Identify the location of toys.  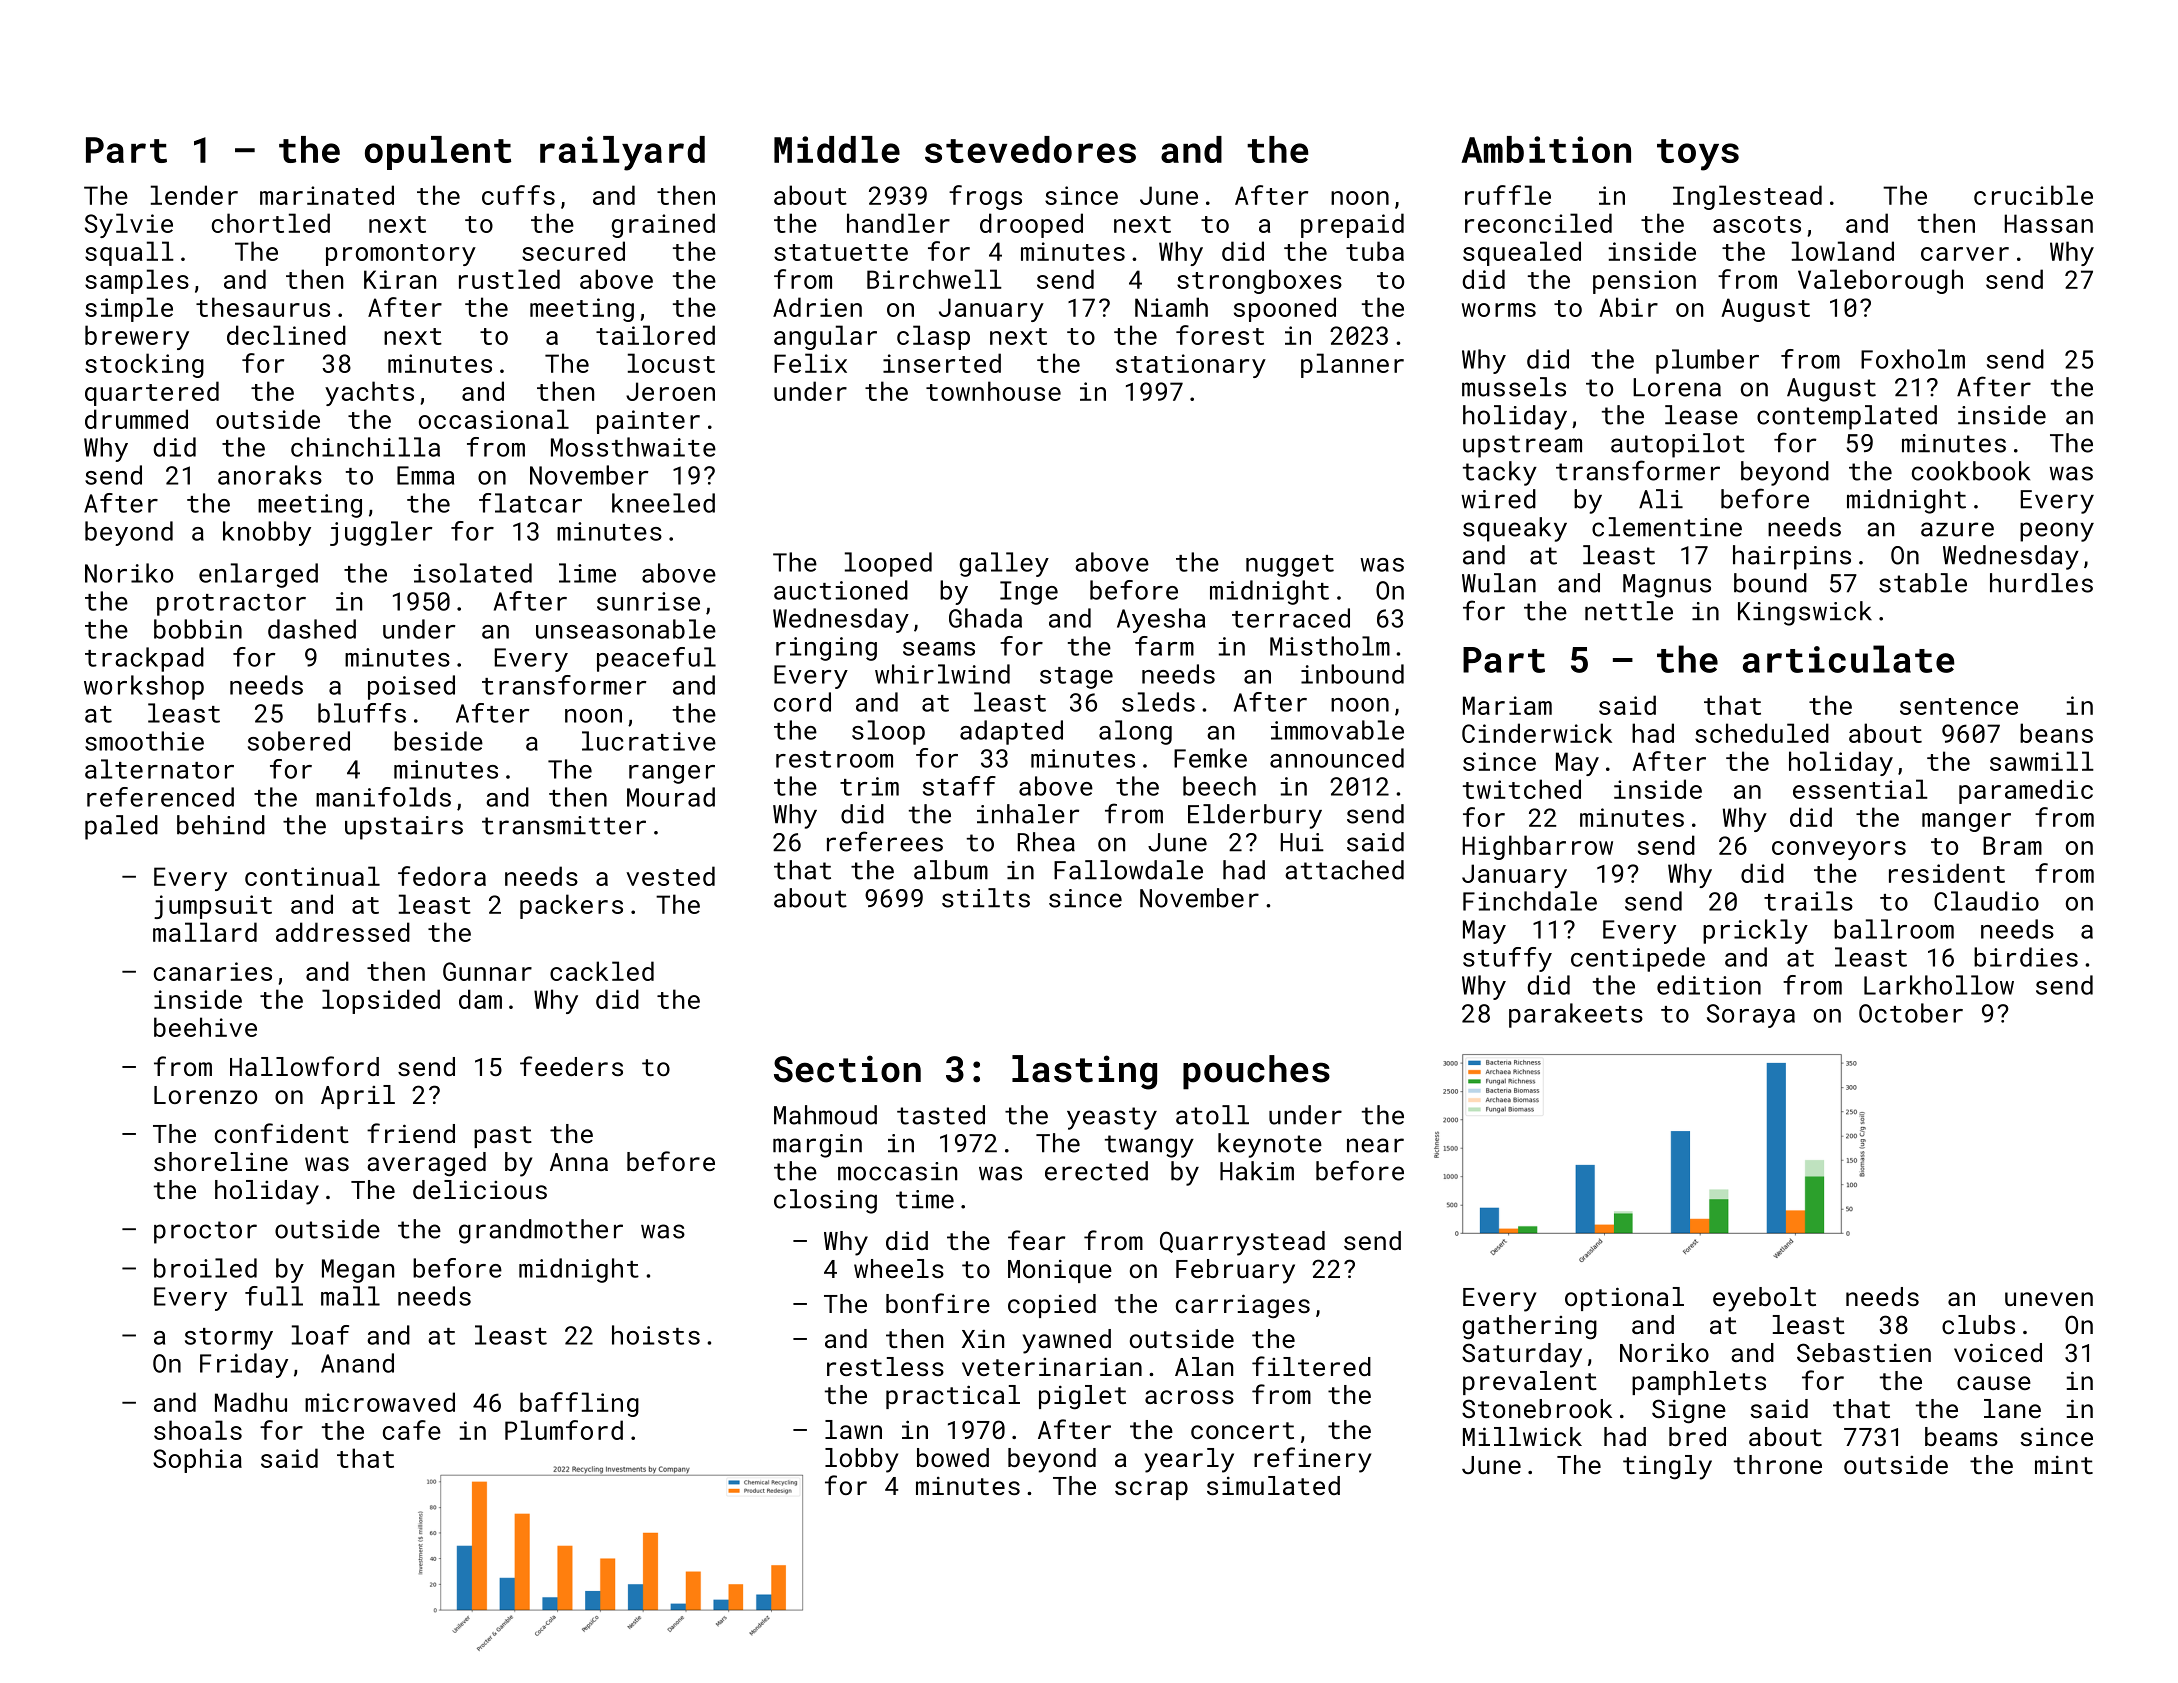
(1698, 155).
